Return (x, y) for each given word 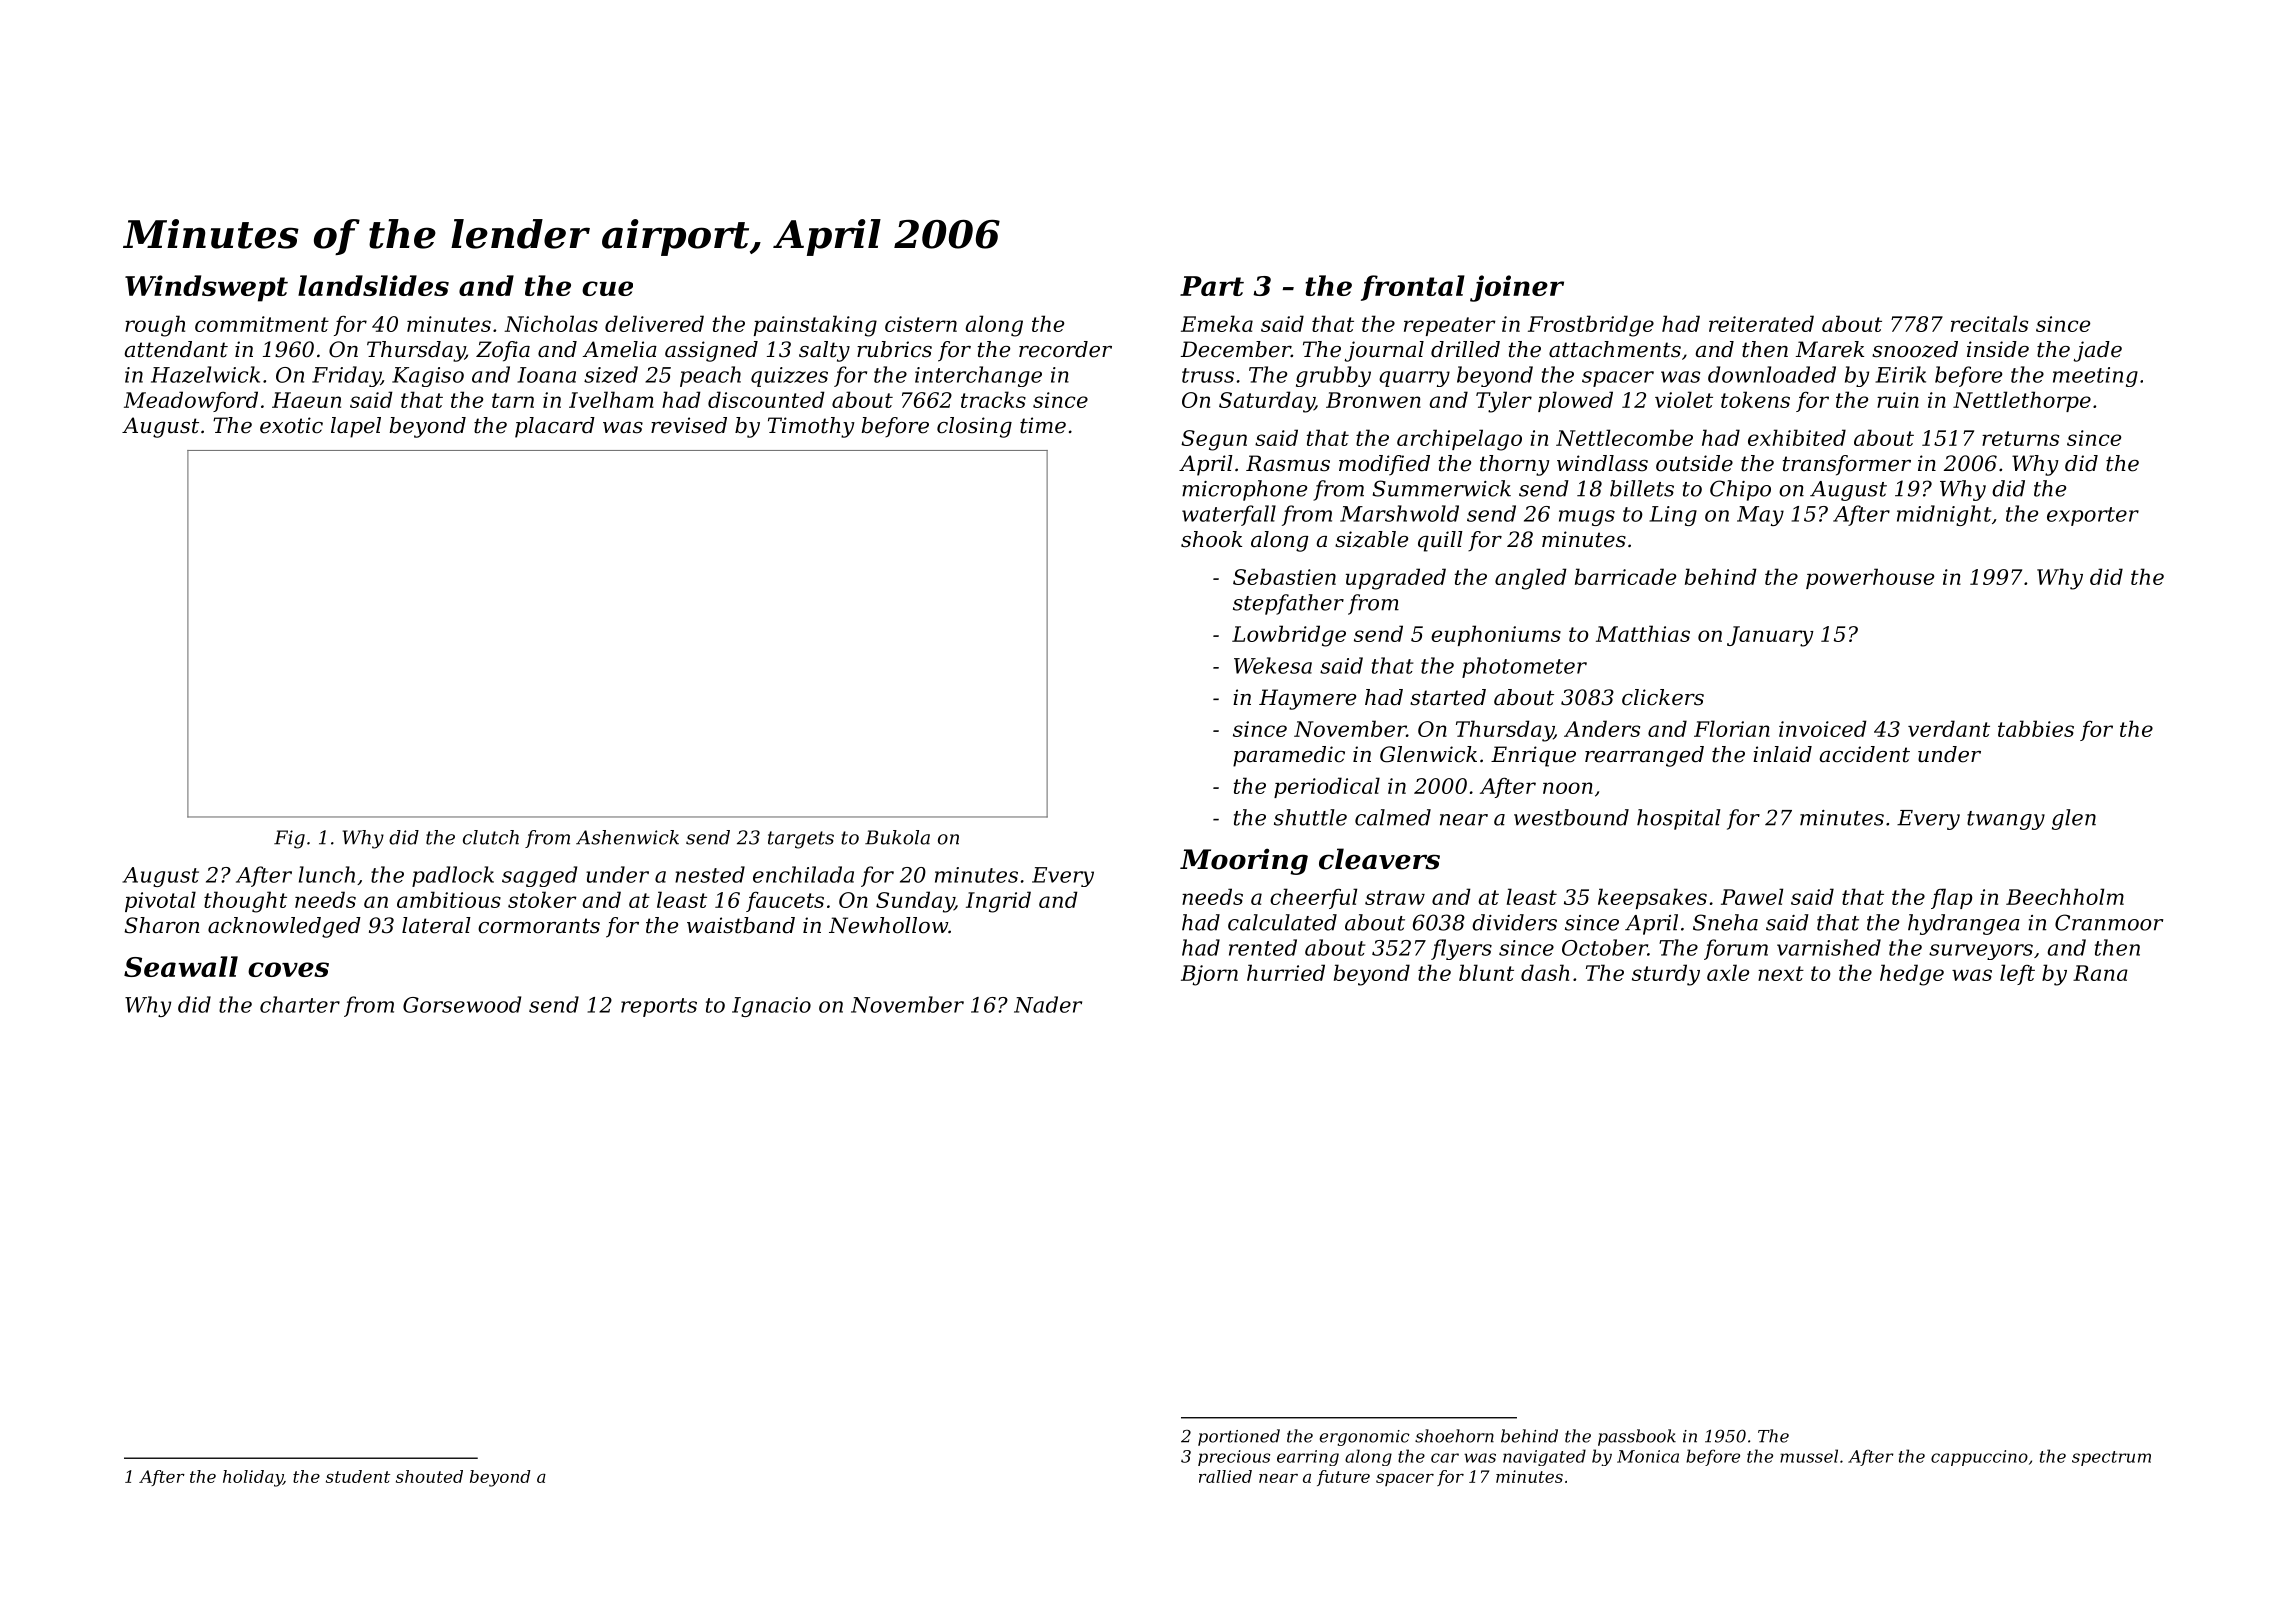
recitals (1989, 323)
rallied (1225, 1476)
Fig (289, 839)
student (358, 1476)
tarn (513, 400)
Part (1212, 286)
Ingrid (998, 902)
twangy (2006, 820)
